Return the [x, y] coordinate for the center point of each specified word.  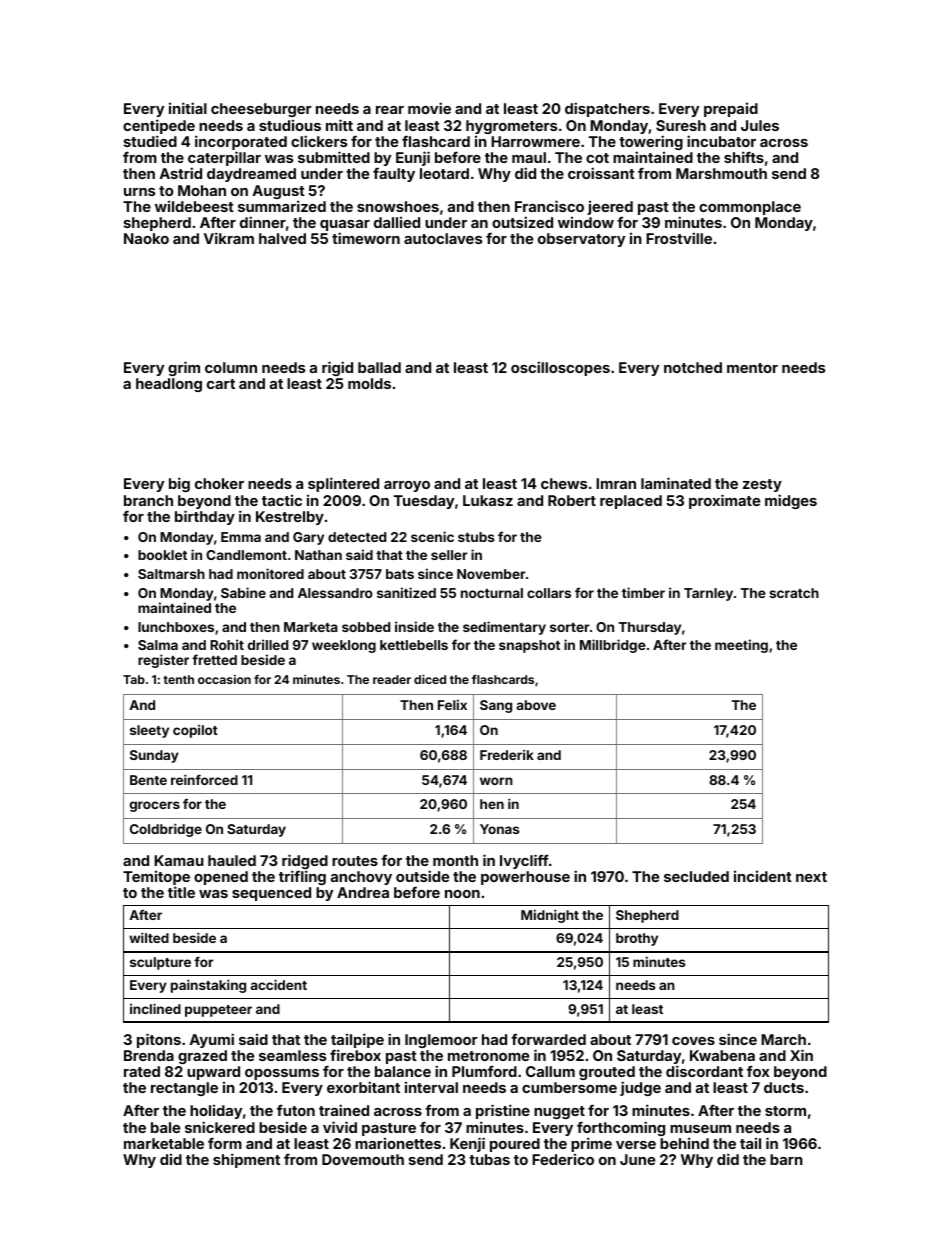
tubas [489, 1159]
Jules [760, 125]
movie [429, 108]
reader [392, 679]
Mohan [202, 190]
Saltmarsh [171, 574]
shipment [246, 1160]
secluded [696, 876]
